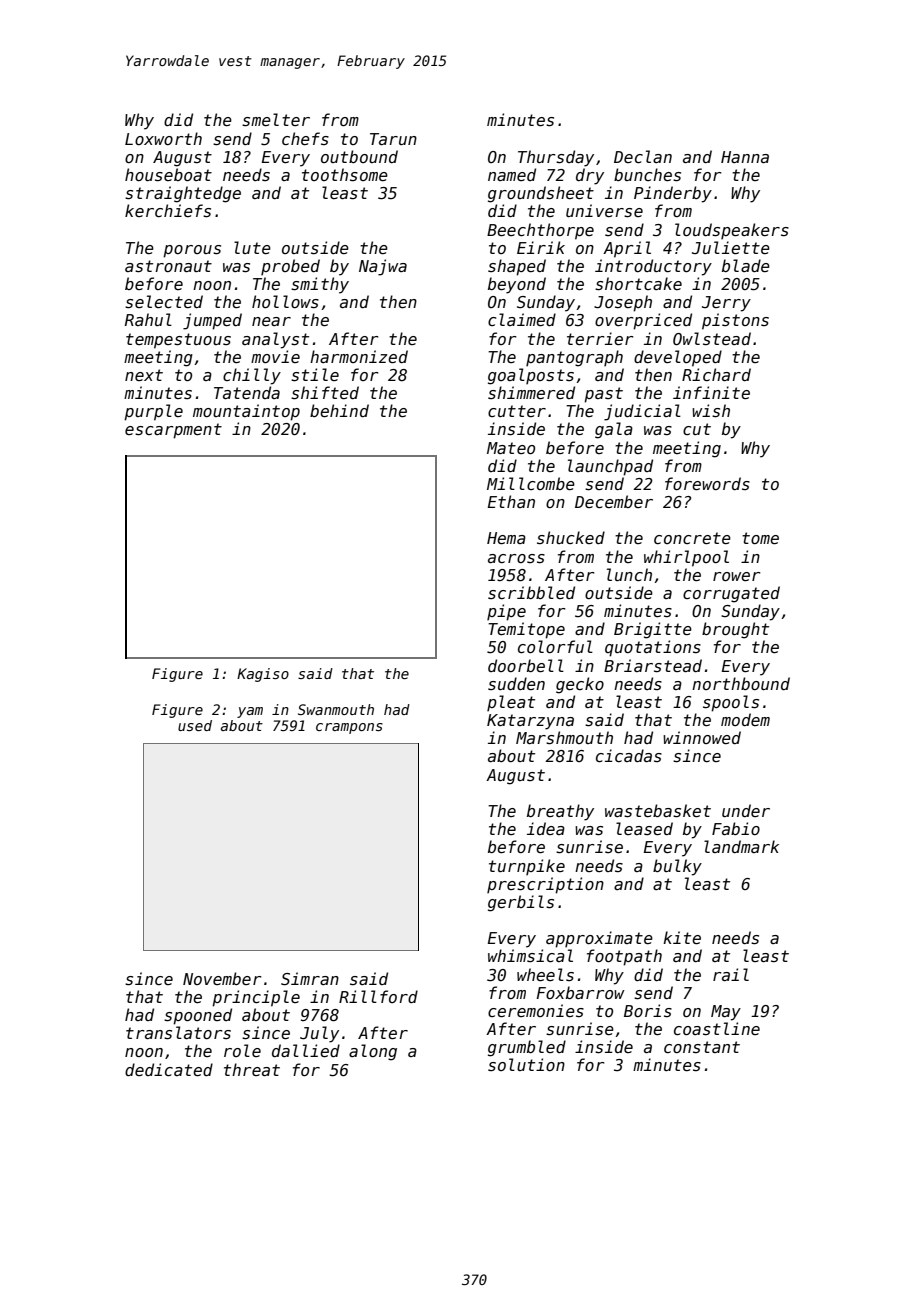 This image has width=924, height=1314. What do you see at coordinates (168, 266) in the image?
I see `astronaut` at bounding box center [168, 266].
